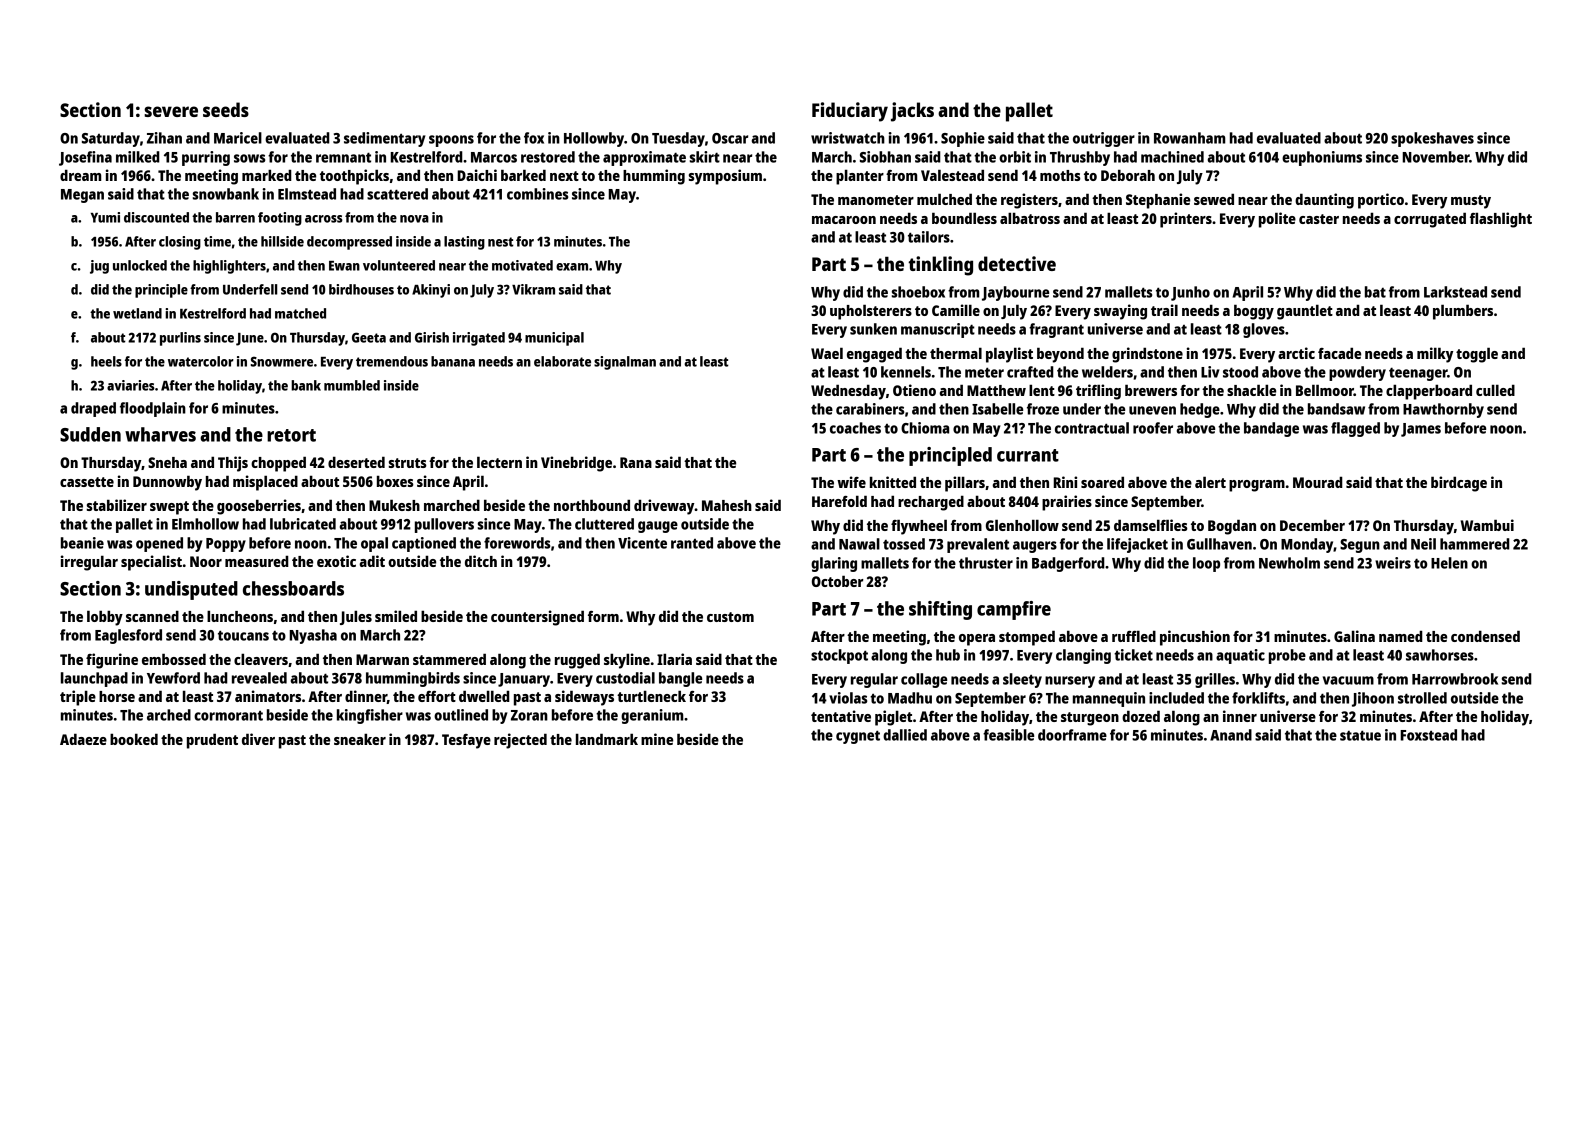 The image size is (1594, 1127). I want to click on wetland, so click(137, 313).
